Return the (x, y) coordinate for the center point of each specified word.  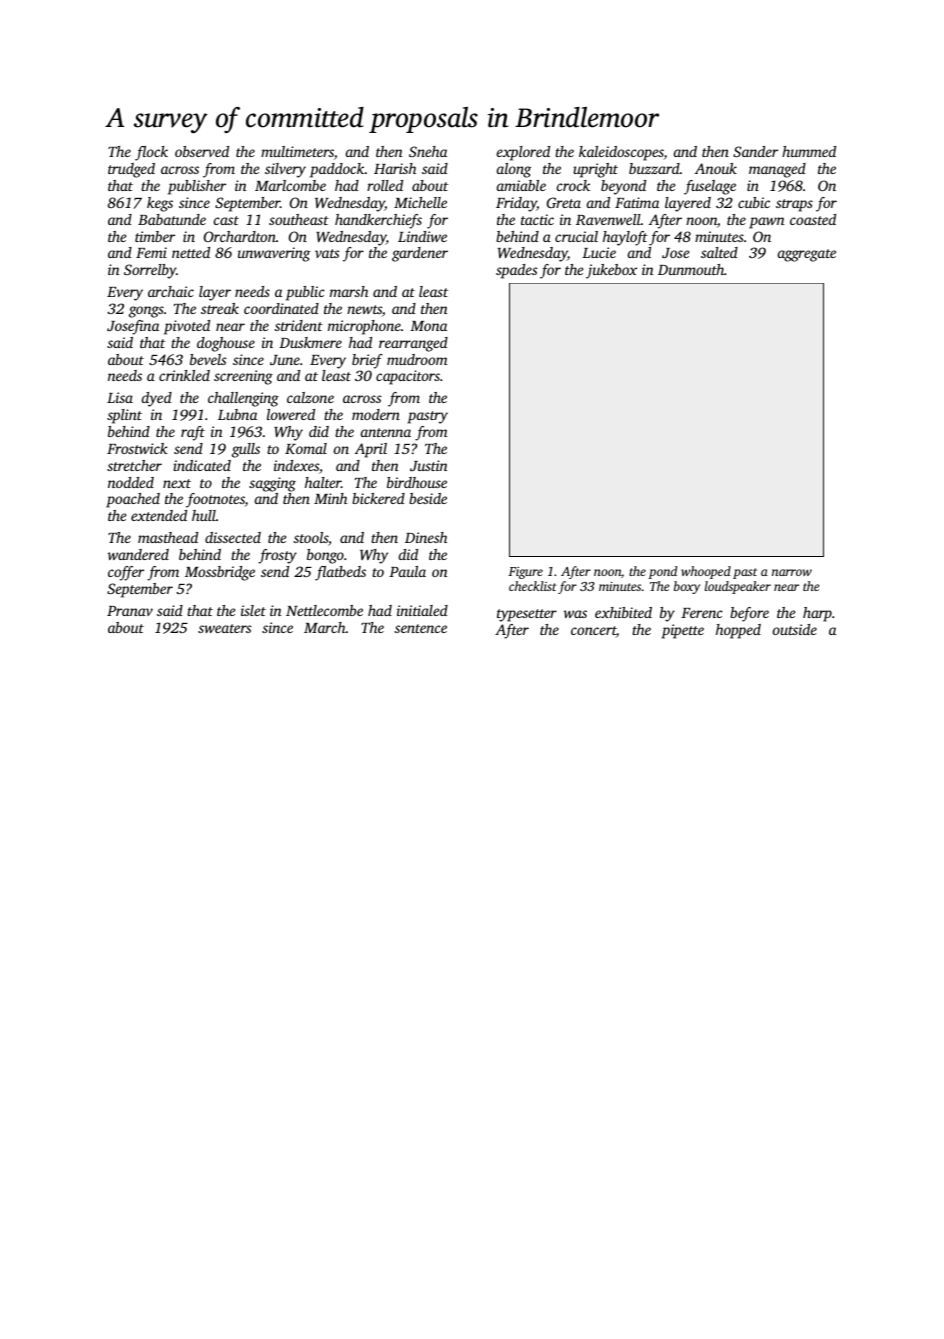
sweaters (224, 628)
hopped (738, 631)
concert (593, 632)
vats (327, 253)
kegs (160, 204)
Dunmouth (691, 269)
